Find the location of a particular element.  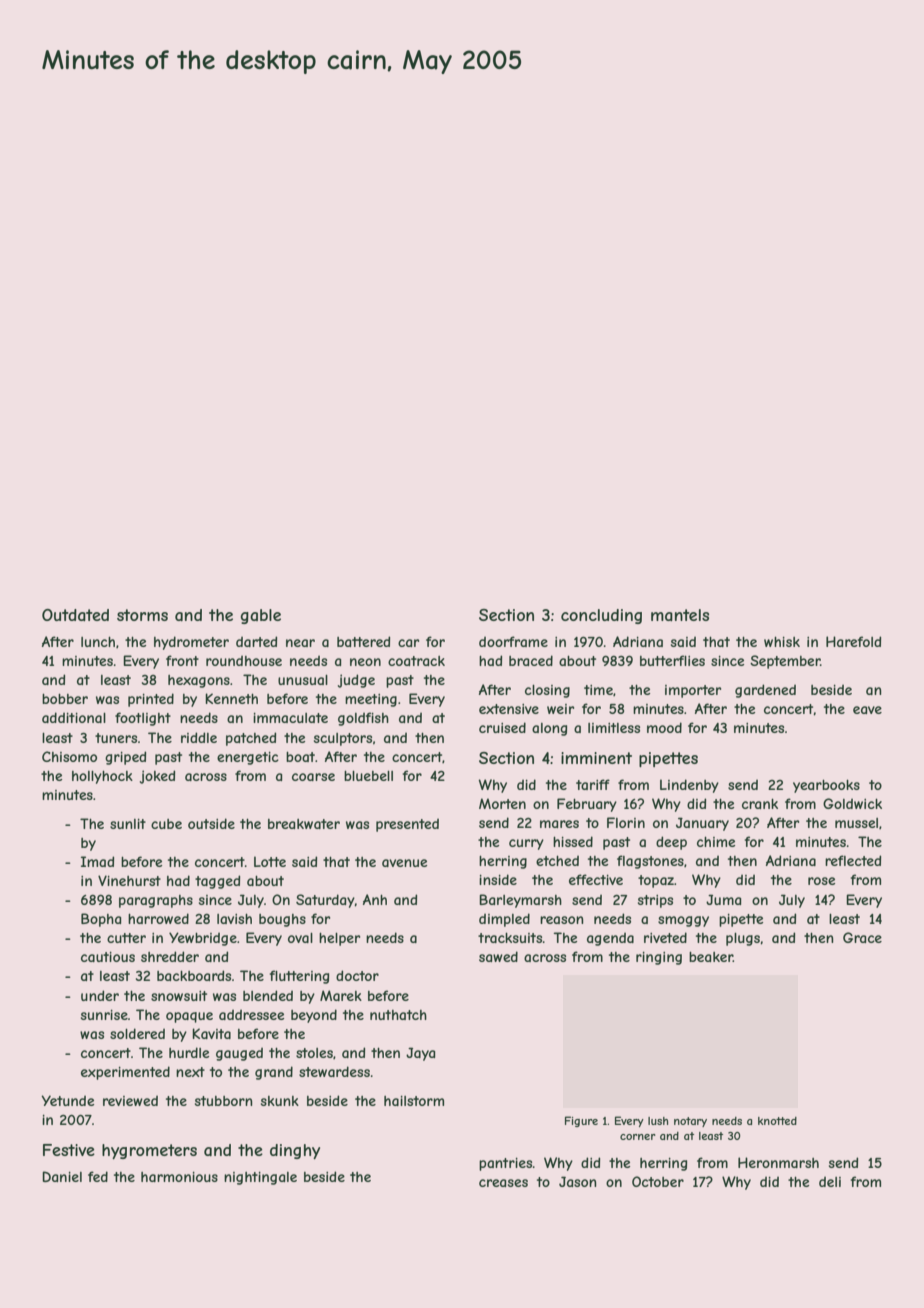

closing is located at coordinates (547, 691).
